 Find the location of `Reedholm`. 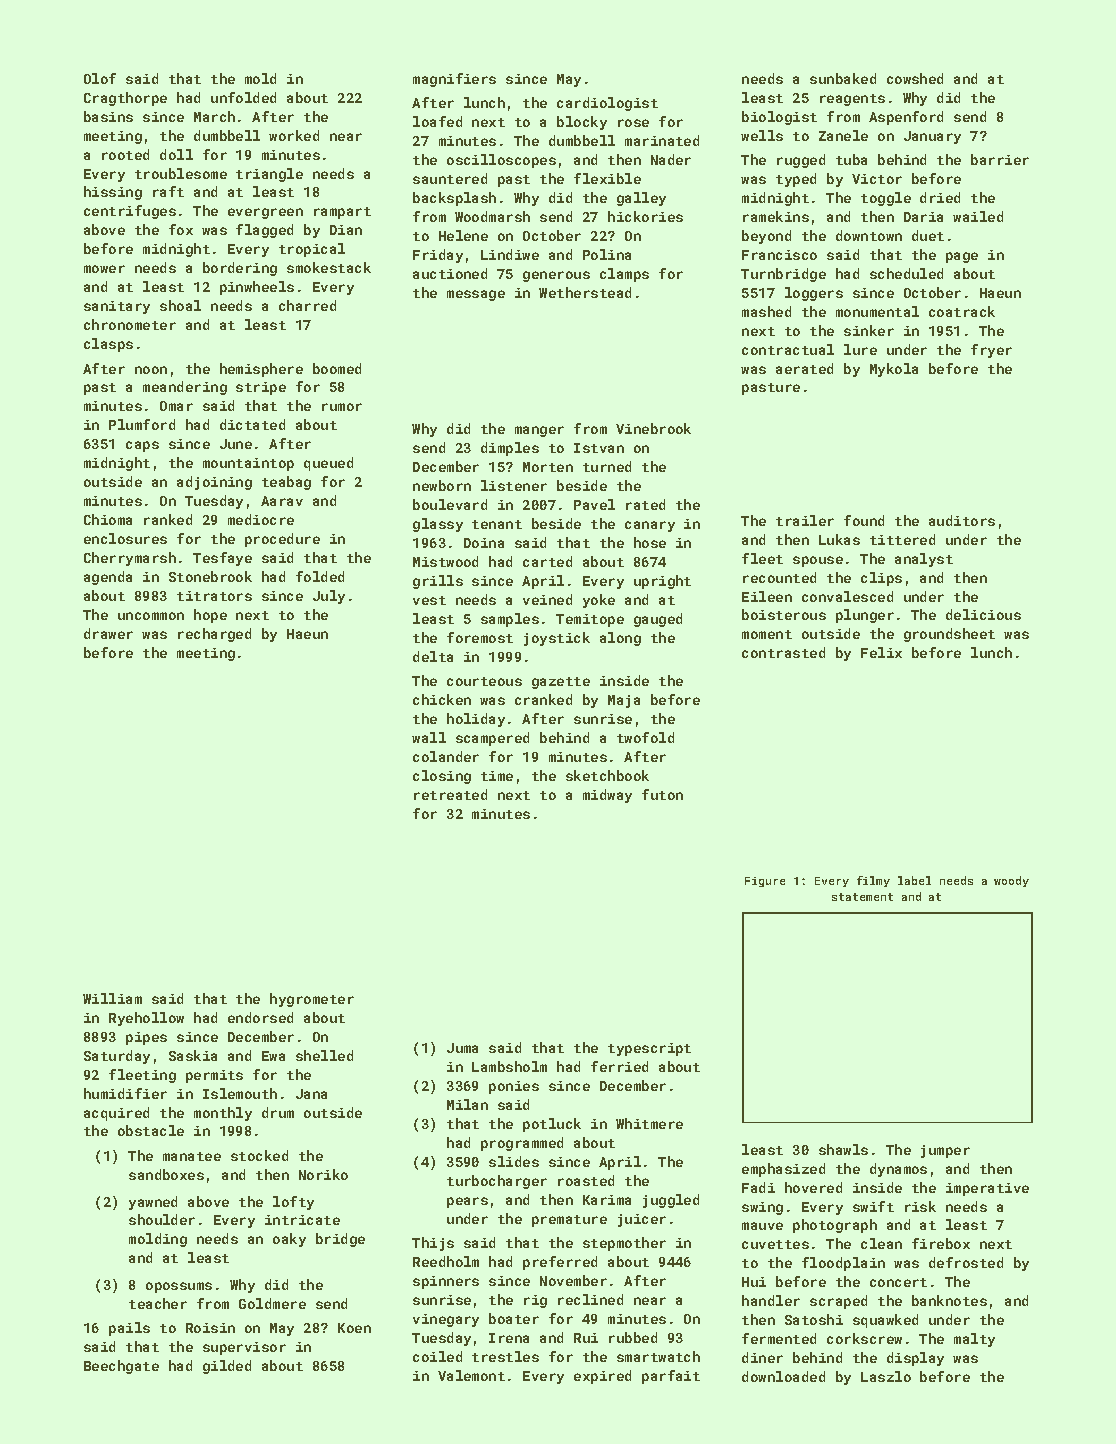

Reedholm is located at coordinates (446, 1261).
